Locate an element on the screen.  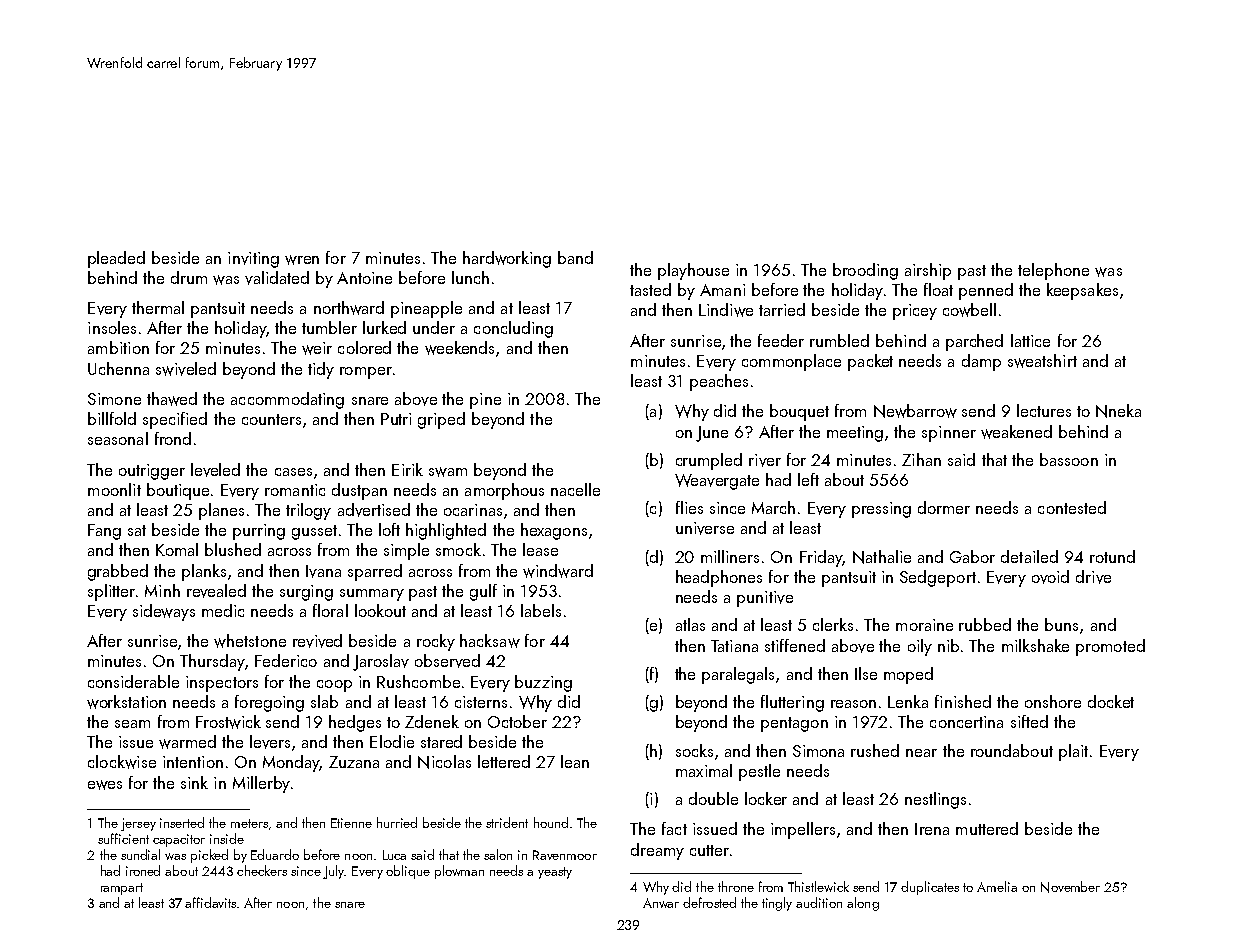
socks is located at coordinates (694, 750).
